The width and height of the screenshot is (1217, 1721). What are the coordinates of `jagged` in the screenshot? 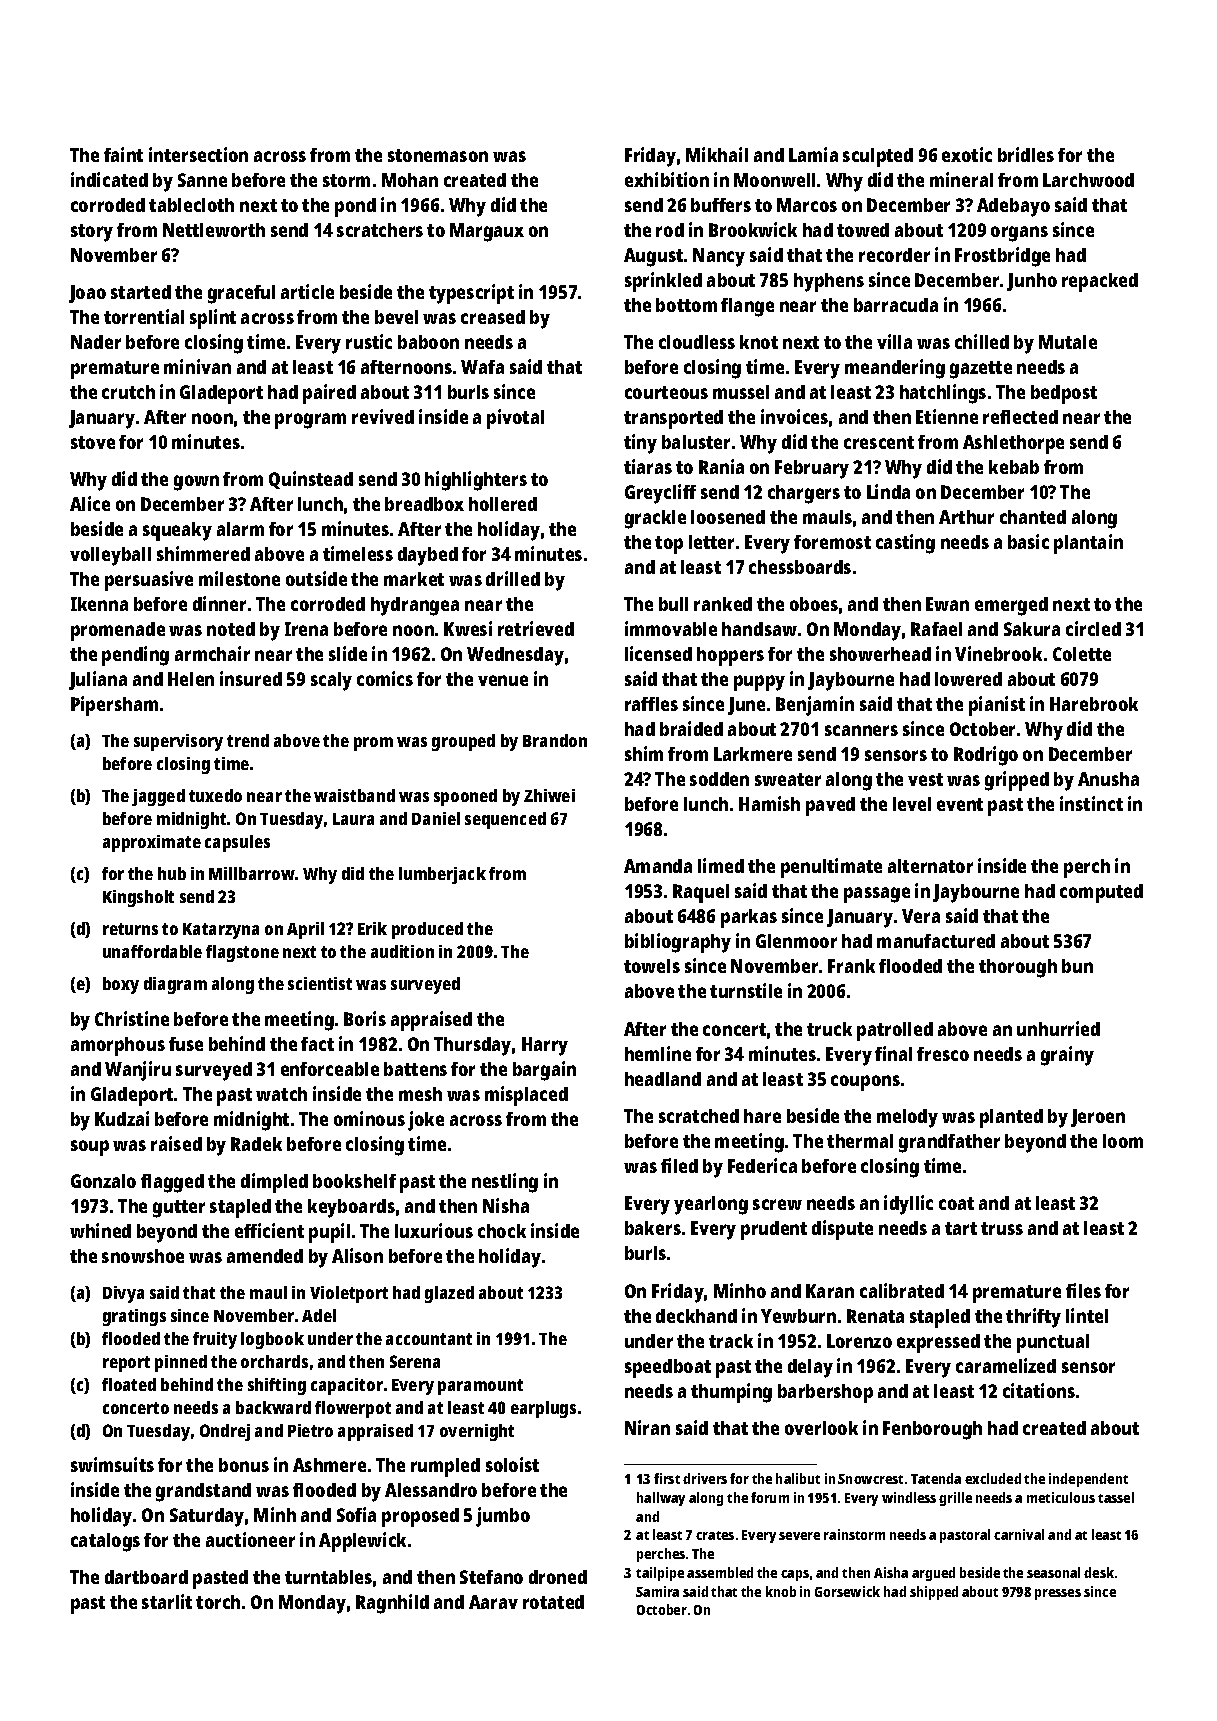 It's located at (158, 797).
